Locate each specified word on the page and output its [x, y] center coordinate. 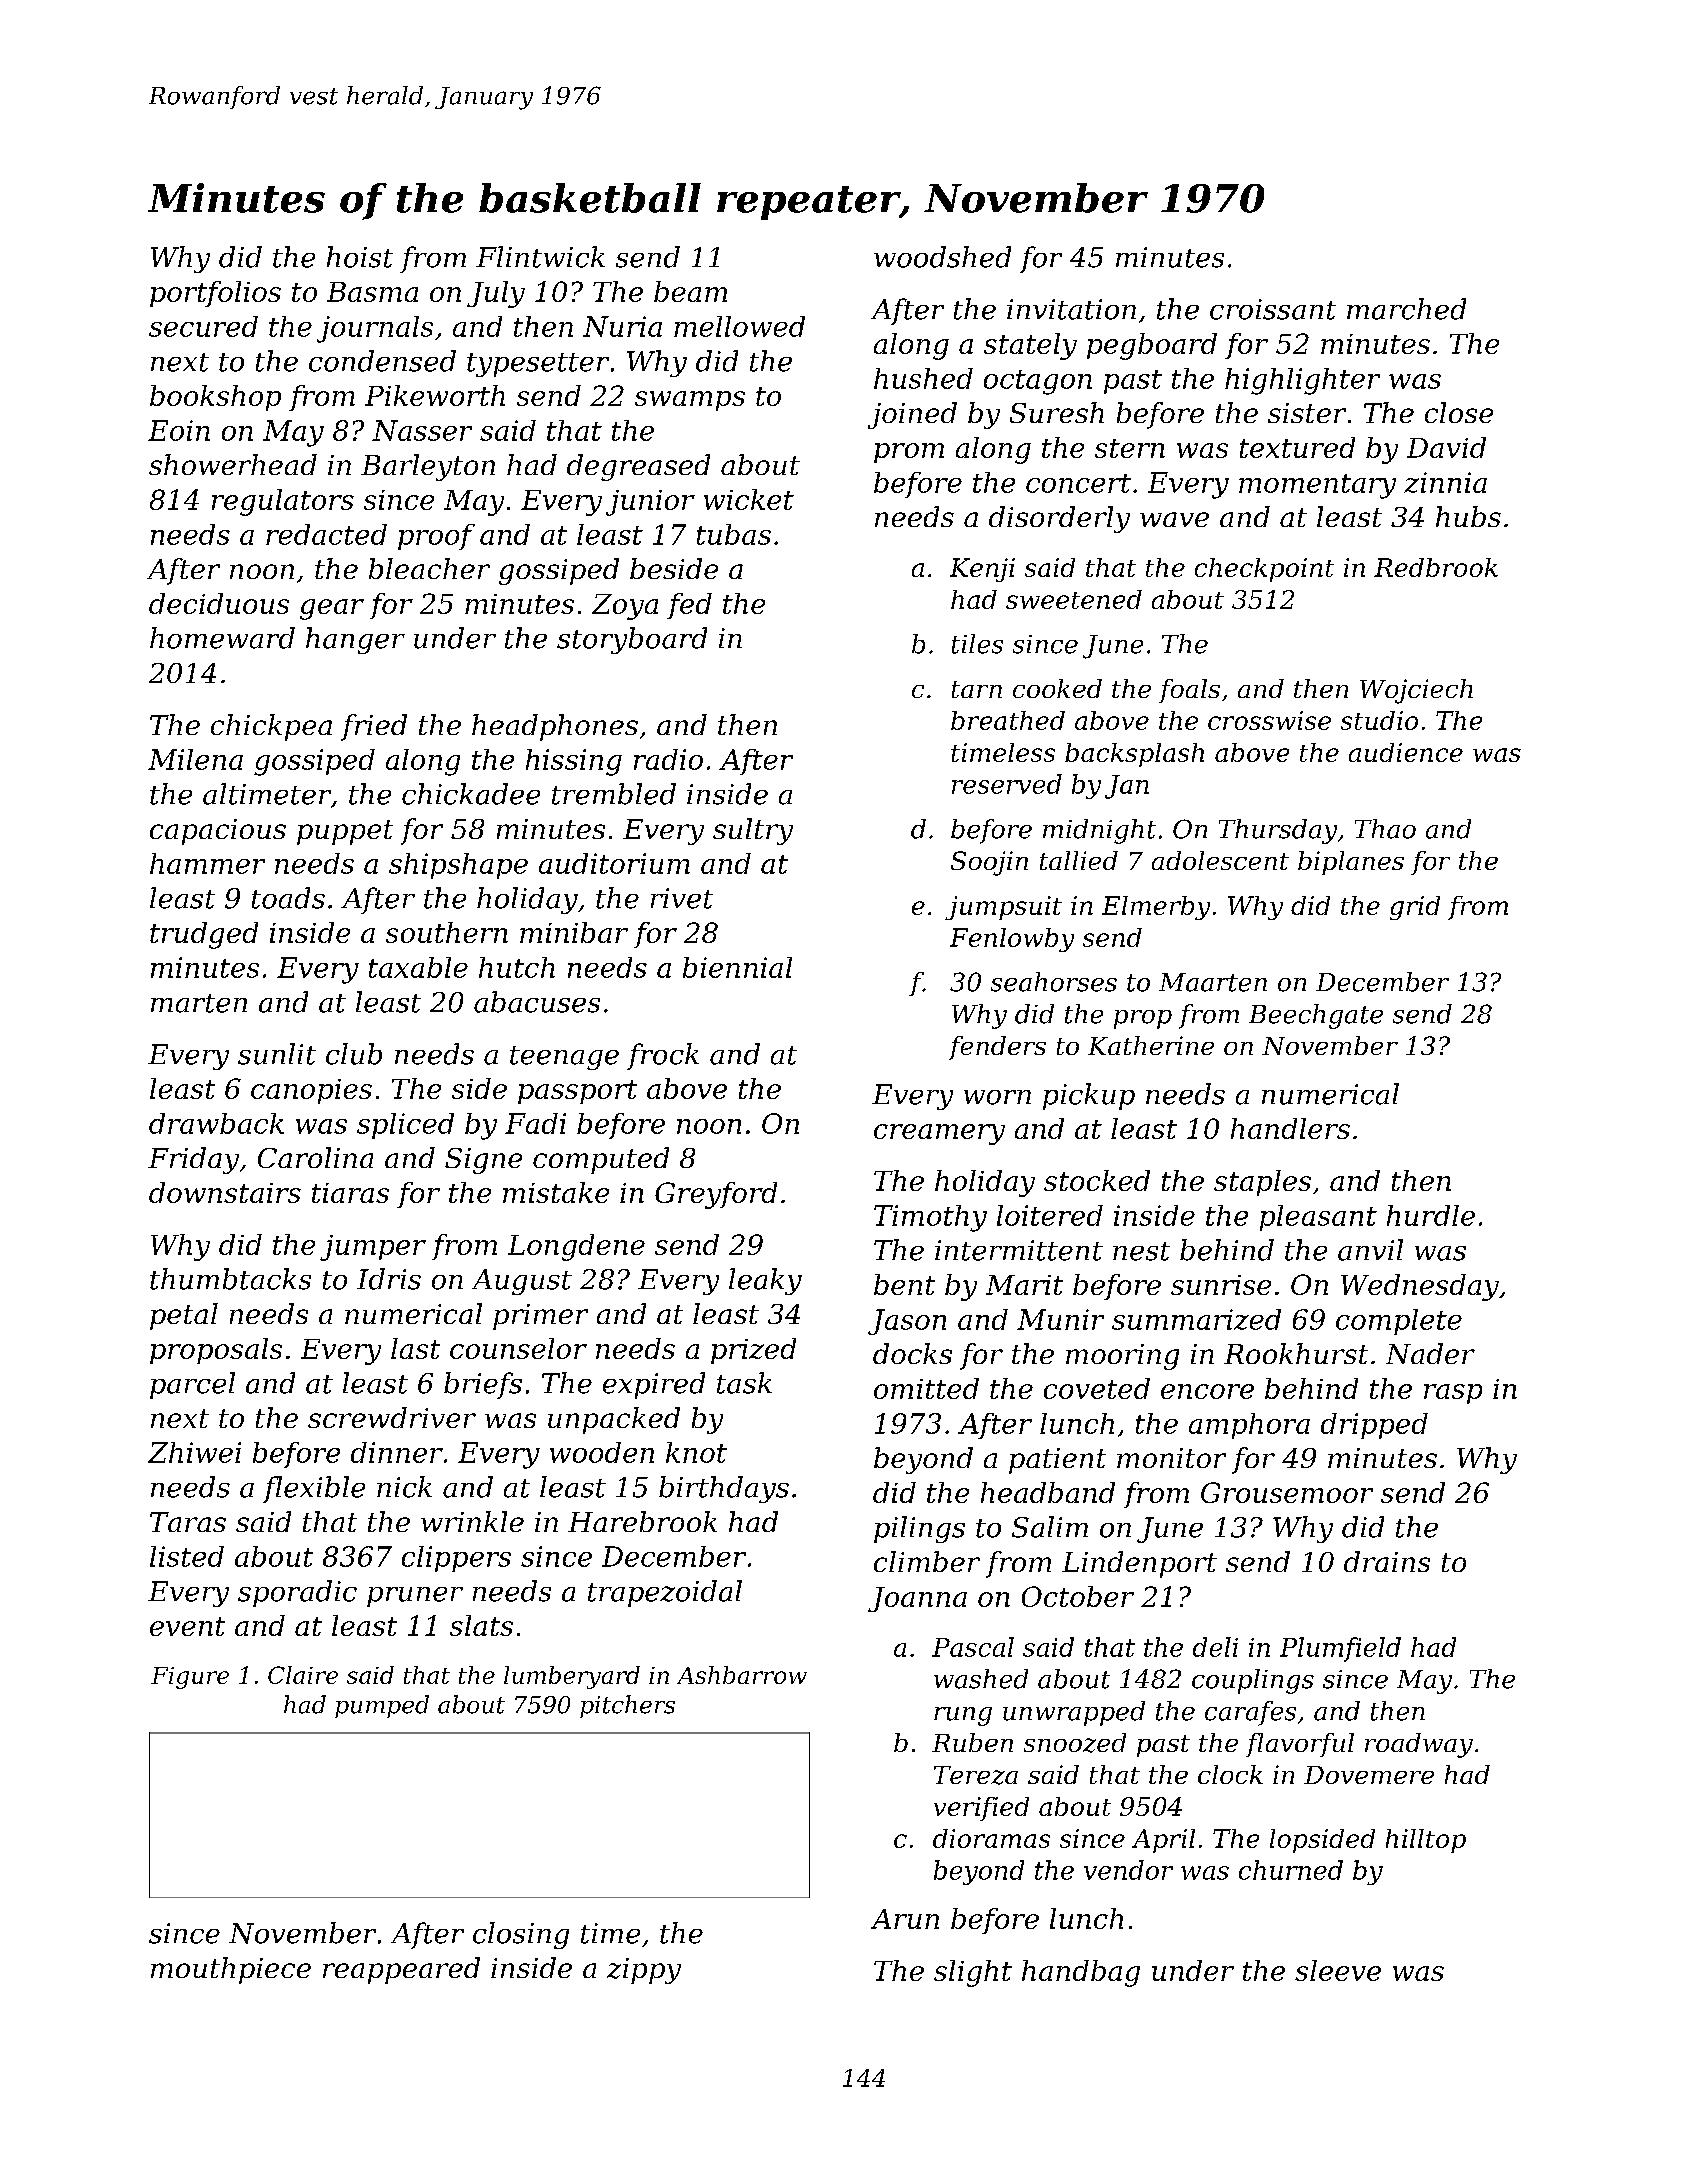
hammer [207, 863]
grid [1415, 908]
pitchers [627, 1706]
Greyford [716, 1195]
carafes [1250, 1713]
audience [1406, 752]
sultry [753, 831]
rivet [682, 898]
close [1459, 412]
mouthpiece [231, 1970]
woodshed [942, 257]
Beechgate [1316, 1016]
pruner [415, 1597]
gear [332, 609]
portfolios [215, 294]
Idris [389, 1279]
